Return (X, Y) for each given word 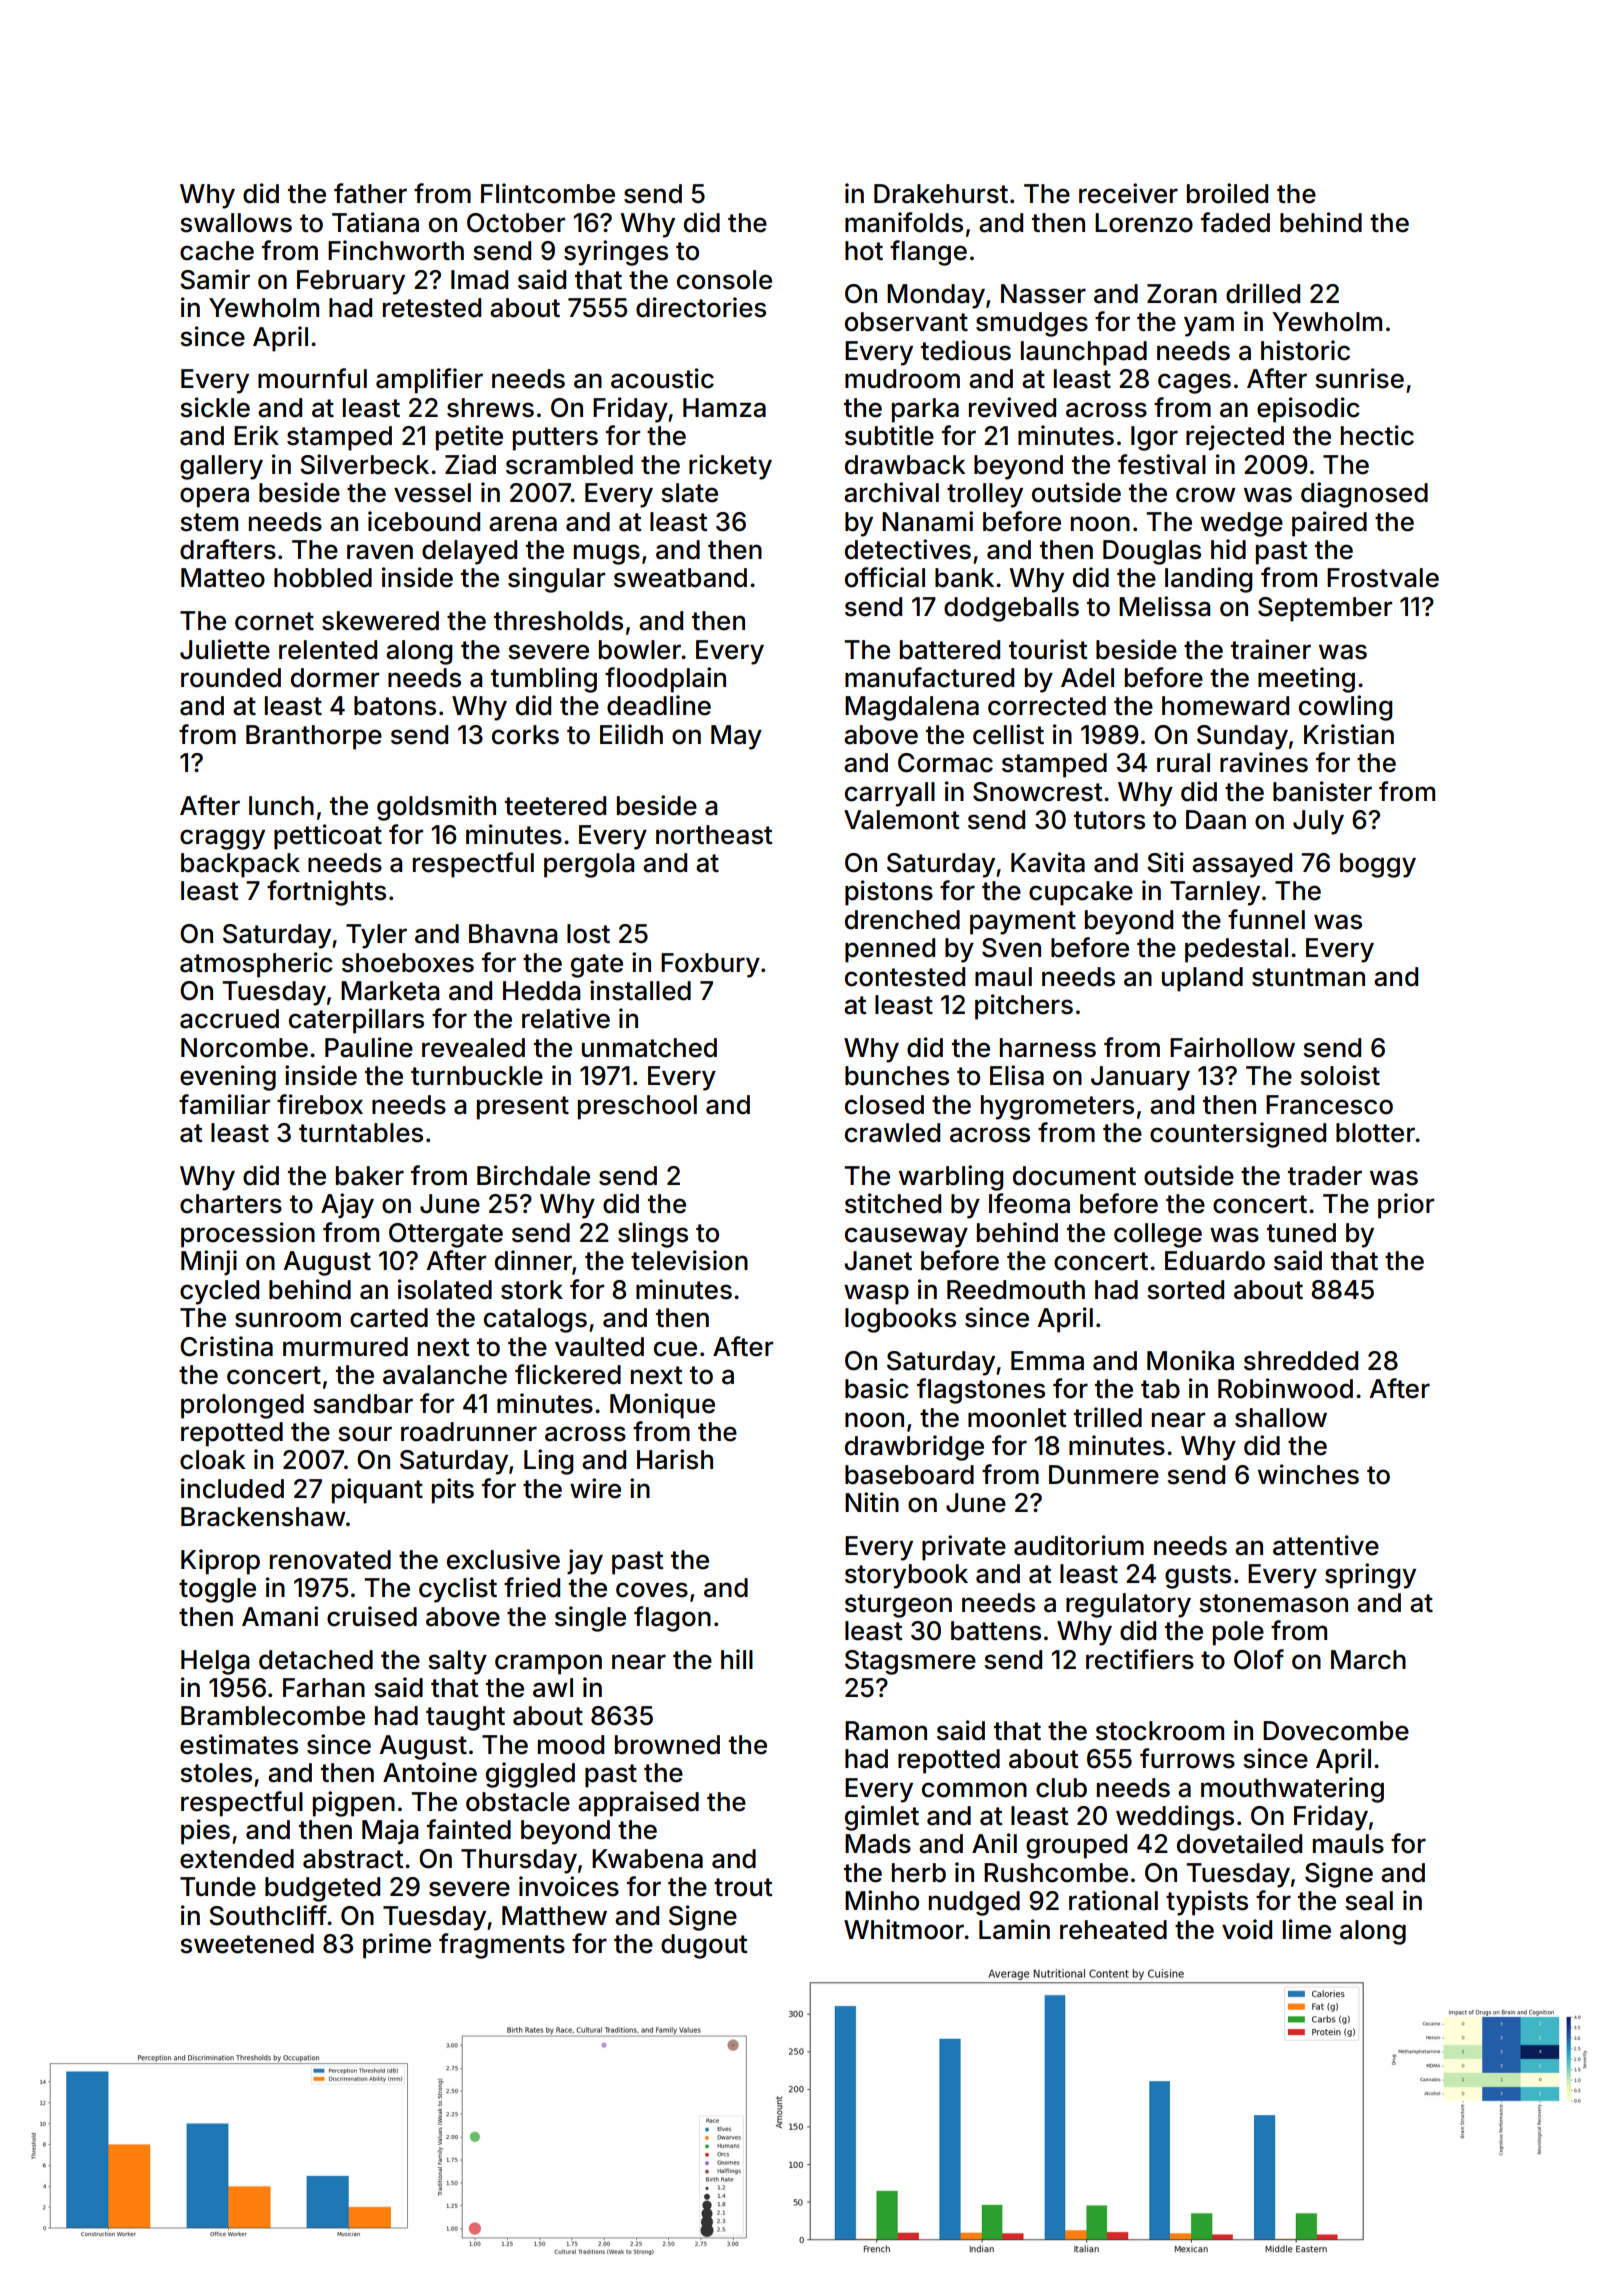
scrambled (569, 465)
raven (380, 552)
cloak (213, 1460)
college (1158, 1235)
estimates (239, 1744)
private (964, 1548)
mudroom (902, 379)
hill (737, 1659)
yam (1209, 326)
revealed (473, 1048)
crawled (892, 1133)
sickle (215, 407)
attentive (1326, 1545)
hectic (1377, 435)
